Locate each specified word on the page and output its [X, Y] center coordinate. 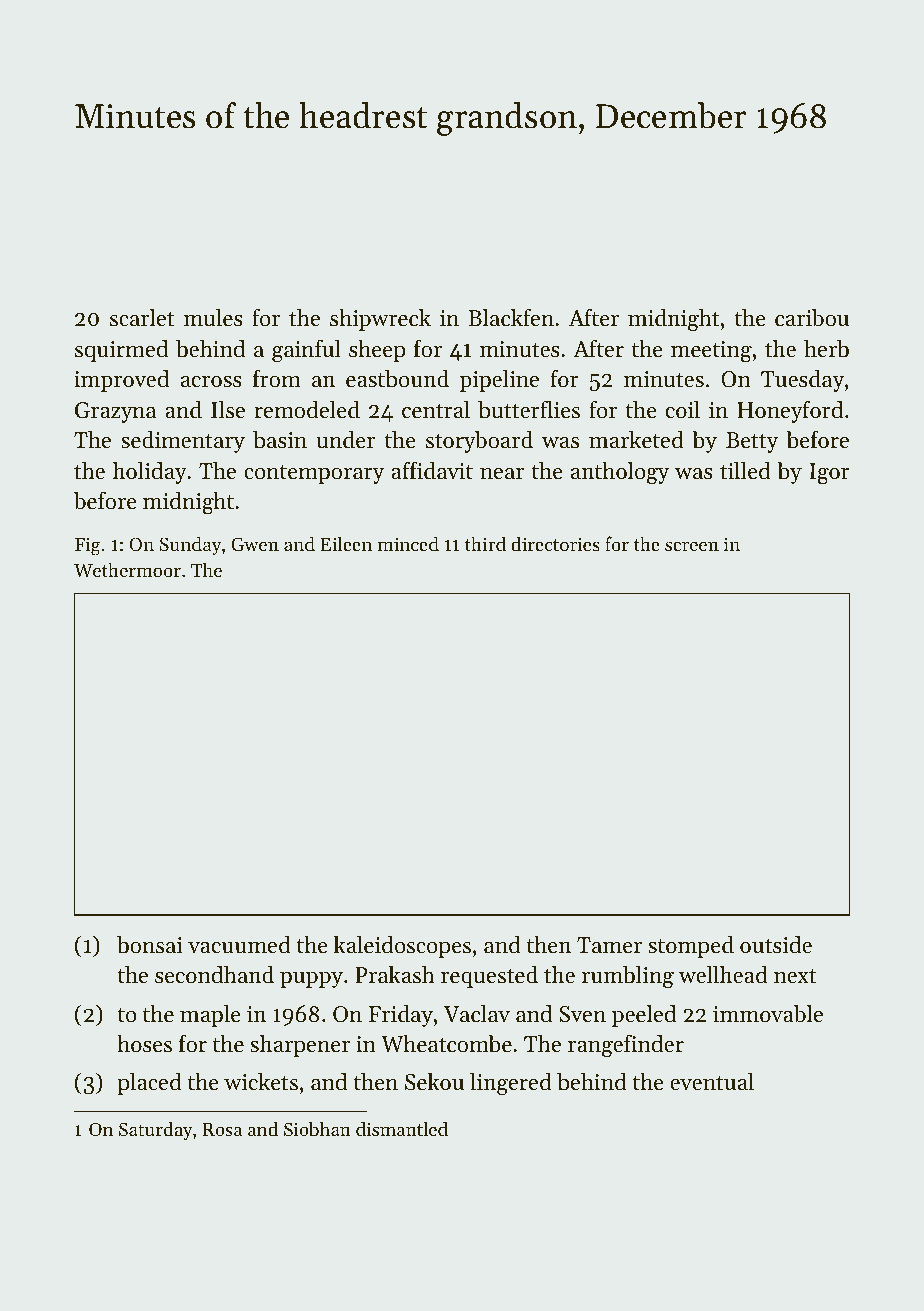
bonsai [150, 945]
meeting [711, 352]
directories [555, 543]
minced [408, 543]
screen [692, 546]
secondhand [214, 975]
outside [776, 945]
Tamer [609, 945]
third [485, 543]
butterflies [529, 409]
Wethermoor [127, 569]
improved [121, 381]
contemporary [314, 474]
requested [489, 977]
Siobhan [317, 1129]
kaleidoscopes [402, 947]
